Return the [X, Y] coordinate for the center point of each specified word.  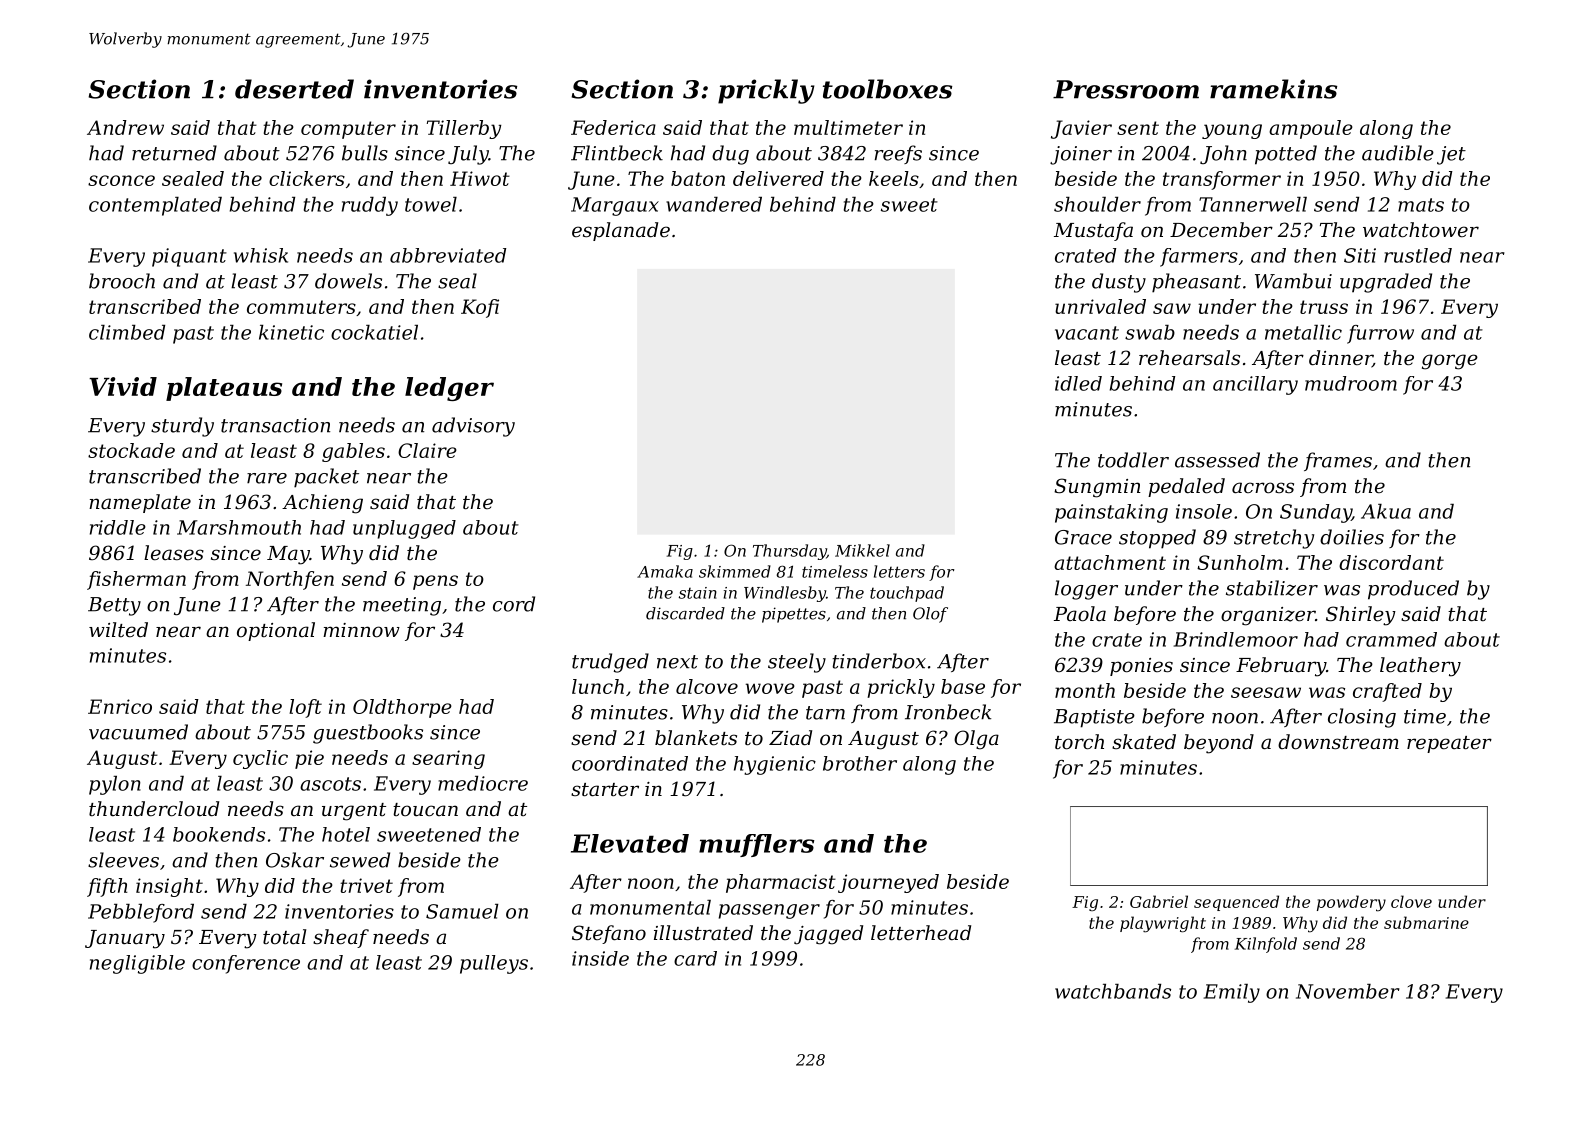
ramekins [1273, 89]
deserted [294, 89]
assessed [1217, 460]
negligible [137, 964]
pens [435, 582]
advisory [473, 427]
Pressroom [1126, 89]
